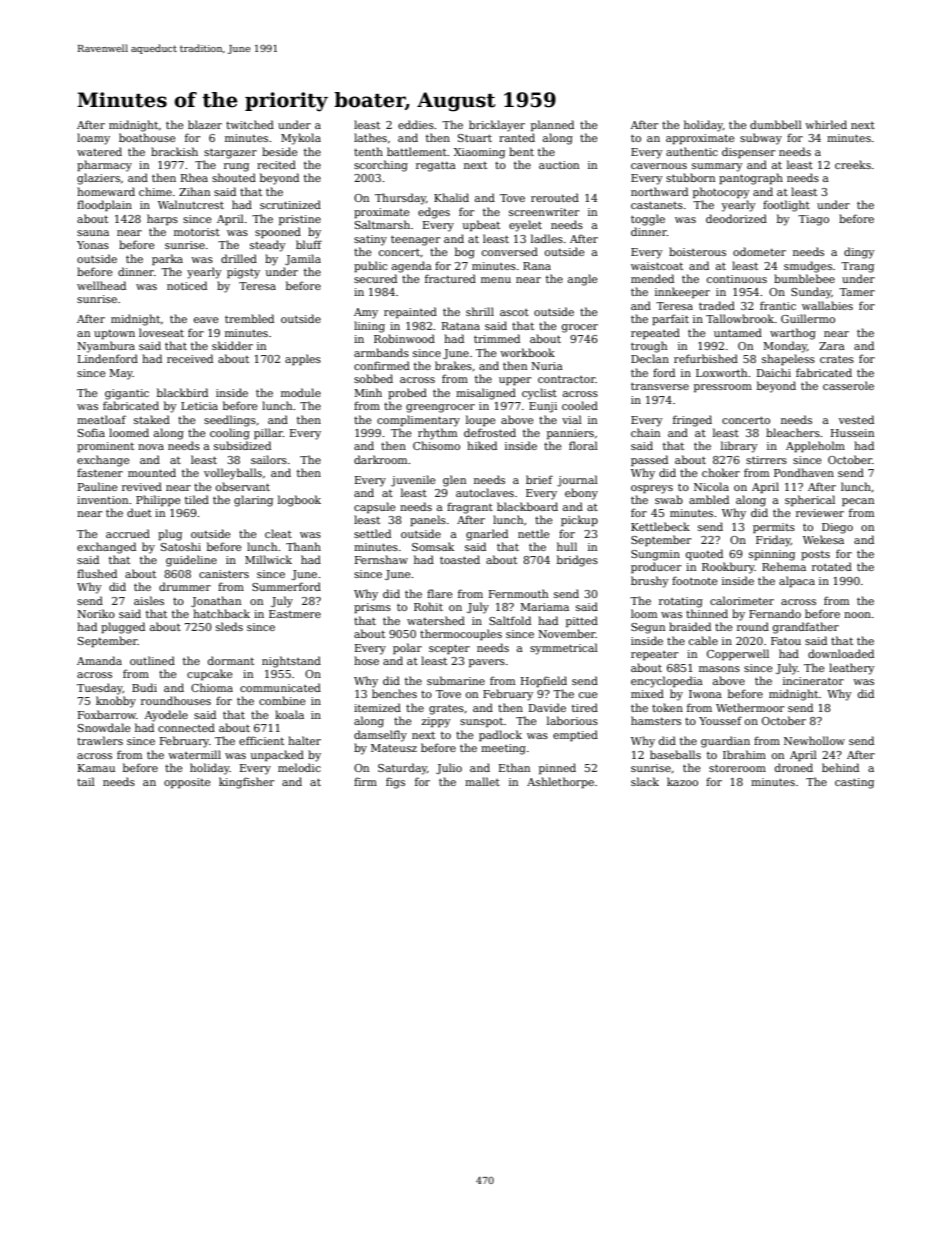 The image size is (952, 1233). What do you see at coordinates (101, 419) in the screenshot?
I see `meatloaf` at bounding box center [101, 419].
